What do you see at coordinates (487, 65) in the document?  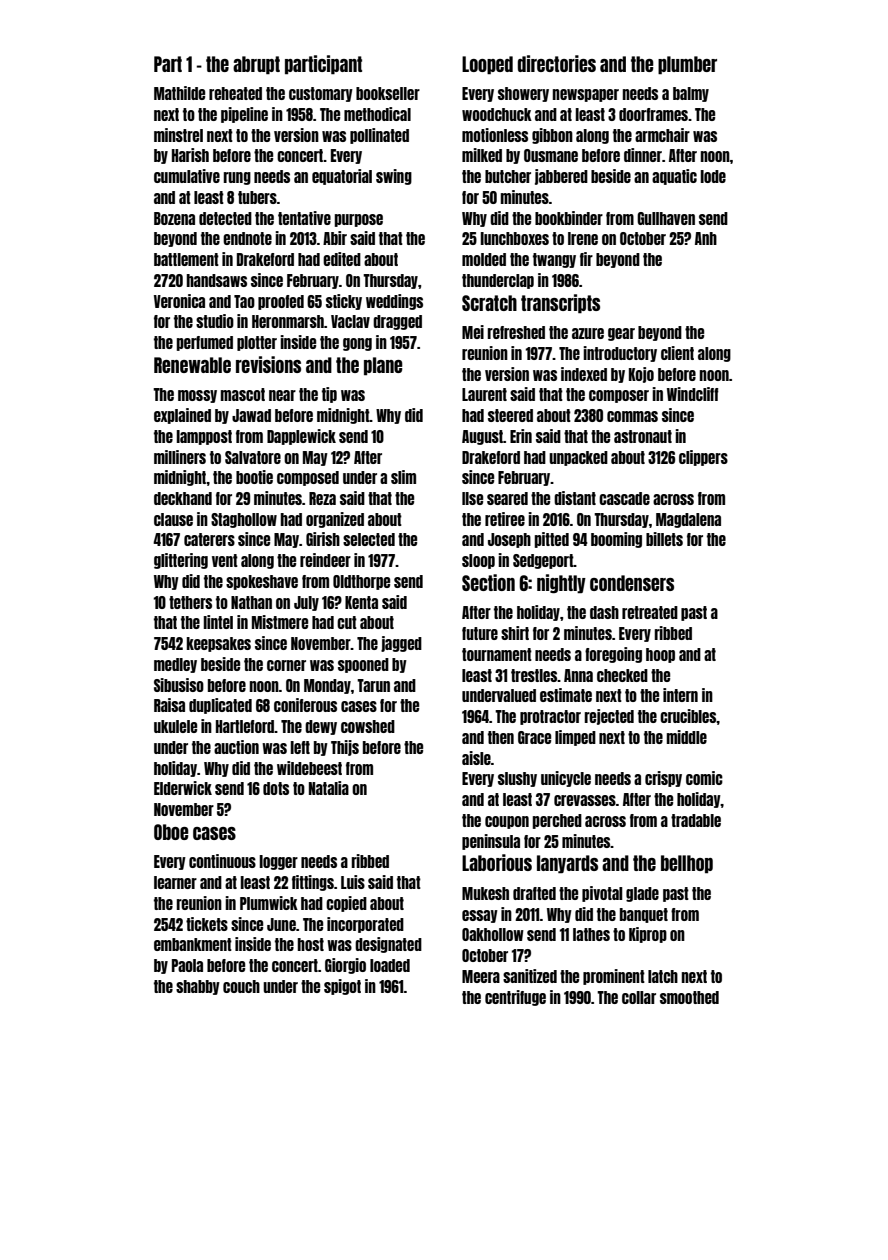 I see `Looped` at bounding box center [487, 65].
